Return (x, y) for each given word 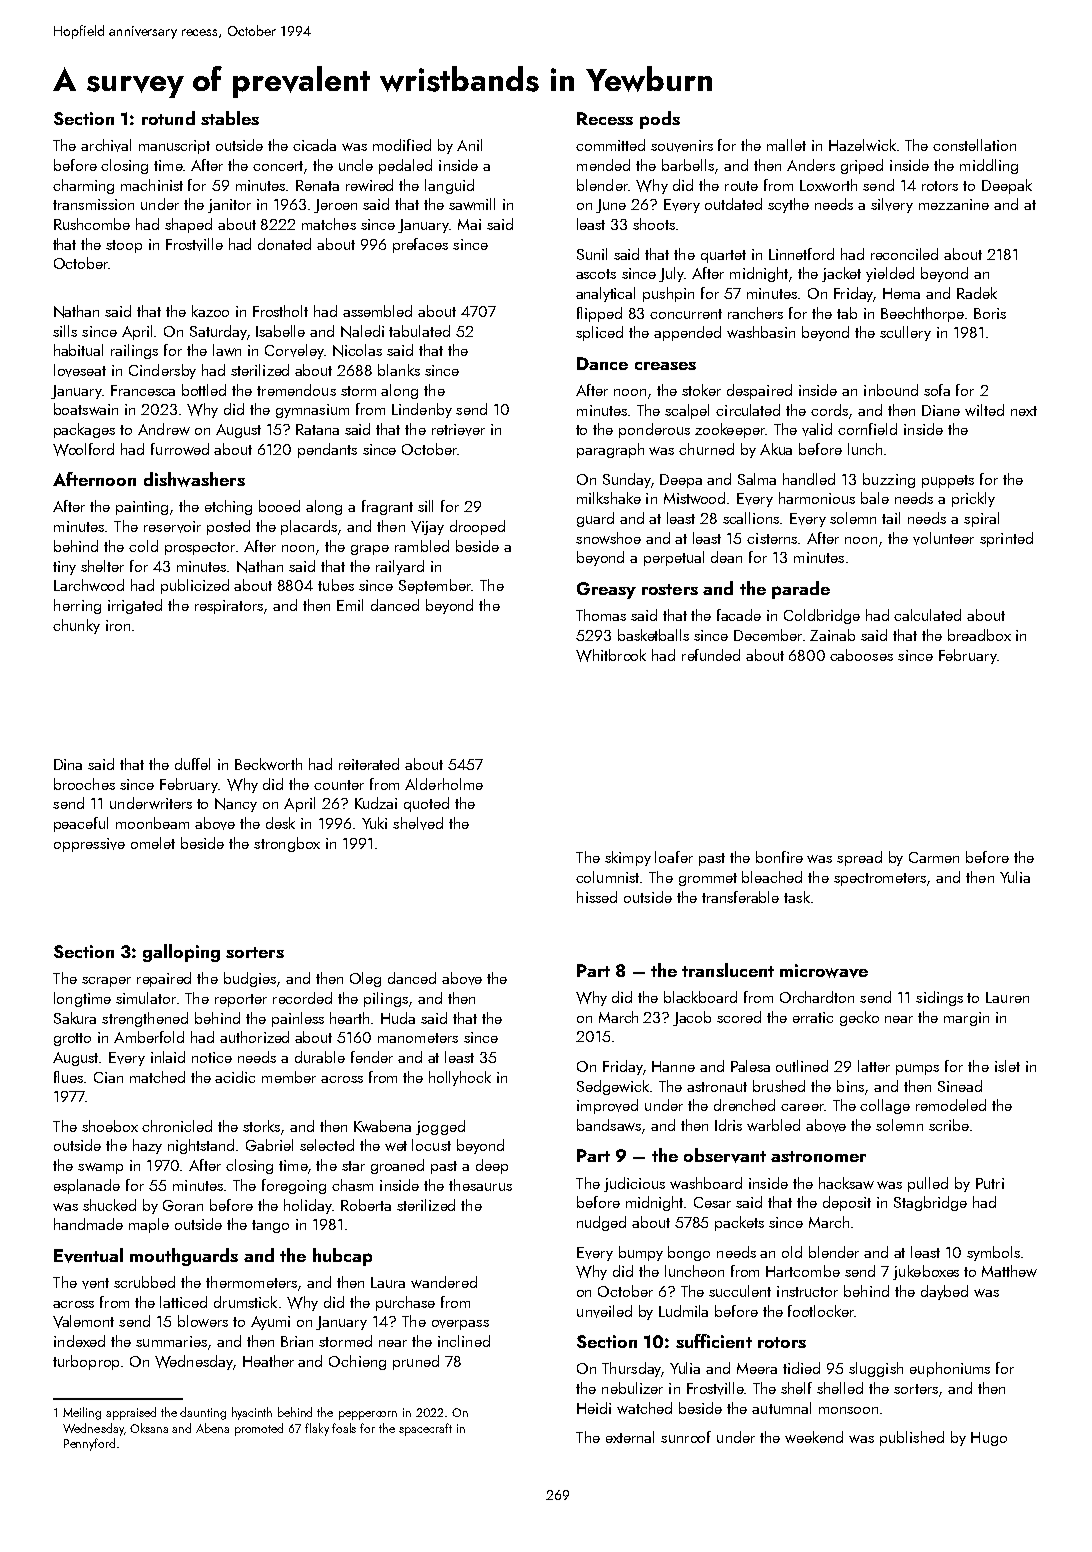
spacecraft (425, 1429)
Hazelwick (862, 145)
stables (230, 118)
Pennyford (89, 1444)
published (912, 1438)
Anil (469, 145)
